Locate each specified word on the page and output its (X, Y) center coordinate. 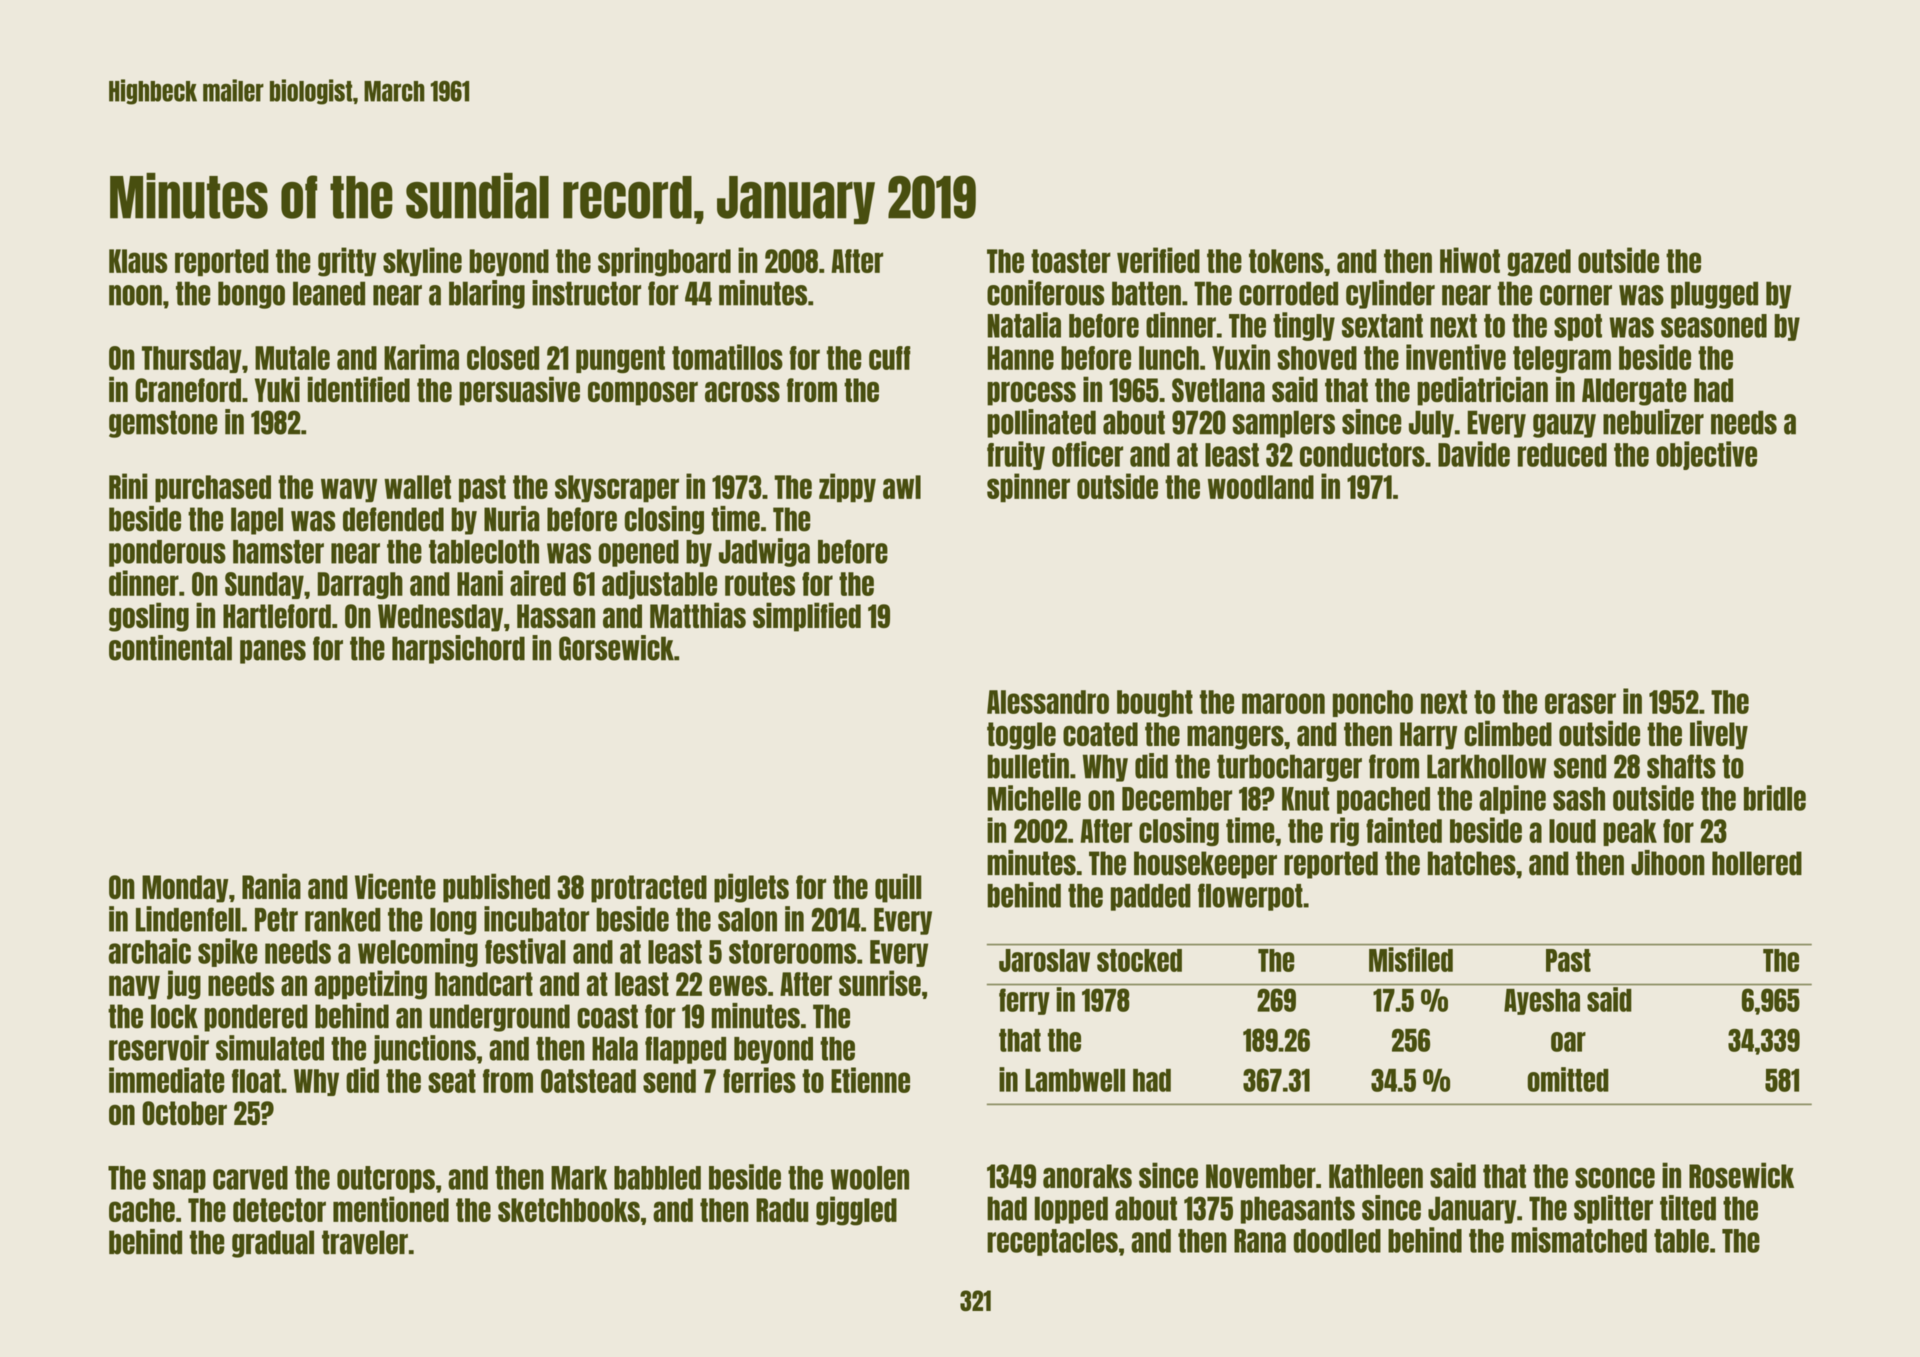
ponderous (167, 553)
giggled (856, 1211)
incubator (536, 919)
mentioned (391, 1209)
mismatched (1579, 1240)
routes (760, 584)
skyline (422, 261)
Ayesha (1542, 1002)
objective (1706, 455)
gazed (1539, 263)
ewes (738, 985)
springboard (664, 262)
